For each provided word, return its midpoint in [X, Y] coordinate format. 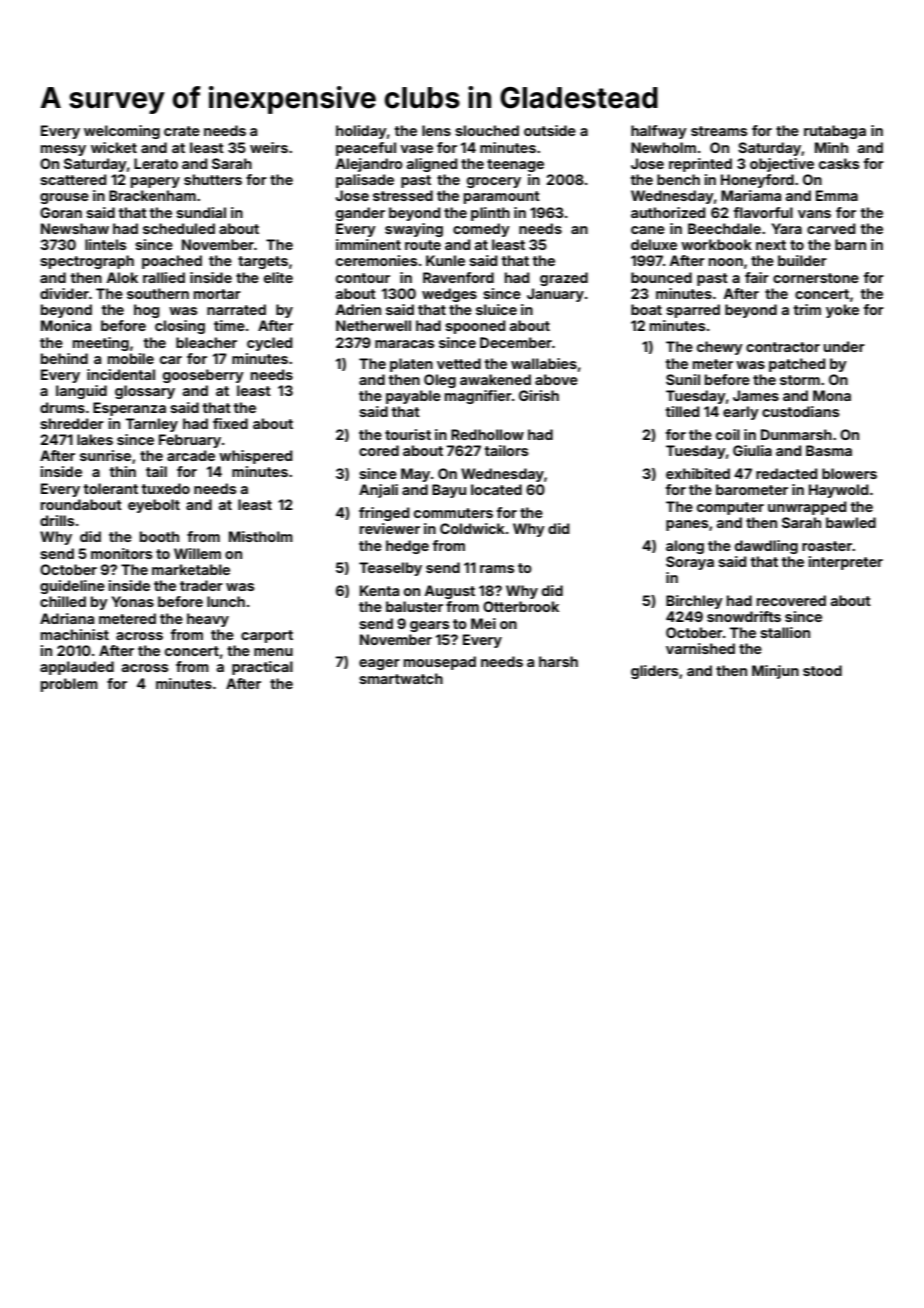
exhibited [698, 473]
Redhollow [487, 434]
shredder [72, 423]
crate [182, 131]
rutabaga [835, 132]
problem [69, 685]
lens [436, 130]
